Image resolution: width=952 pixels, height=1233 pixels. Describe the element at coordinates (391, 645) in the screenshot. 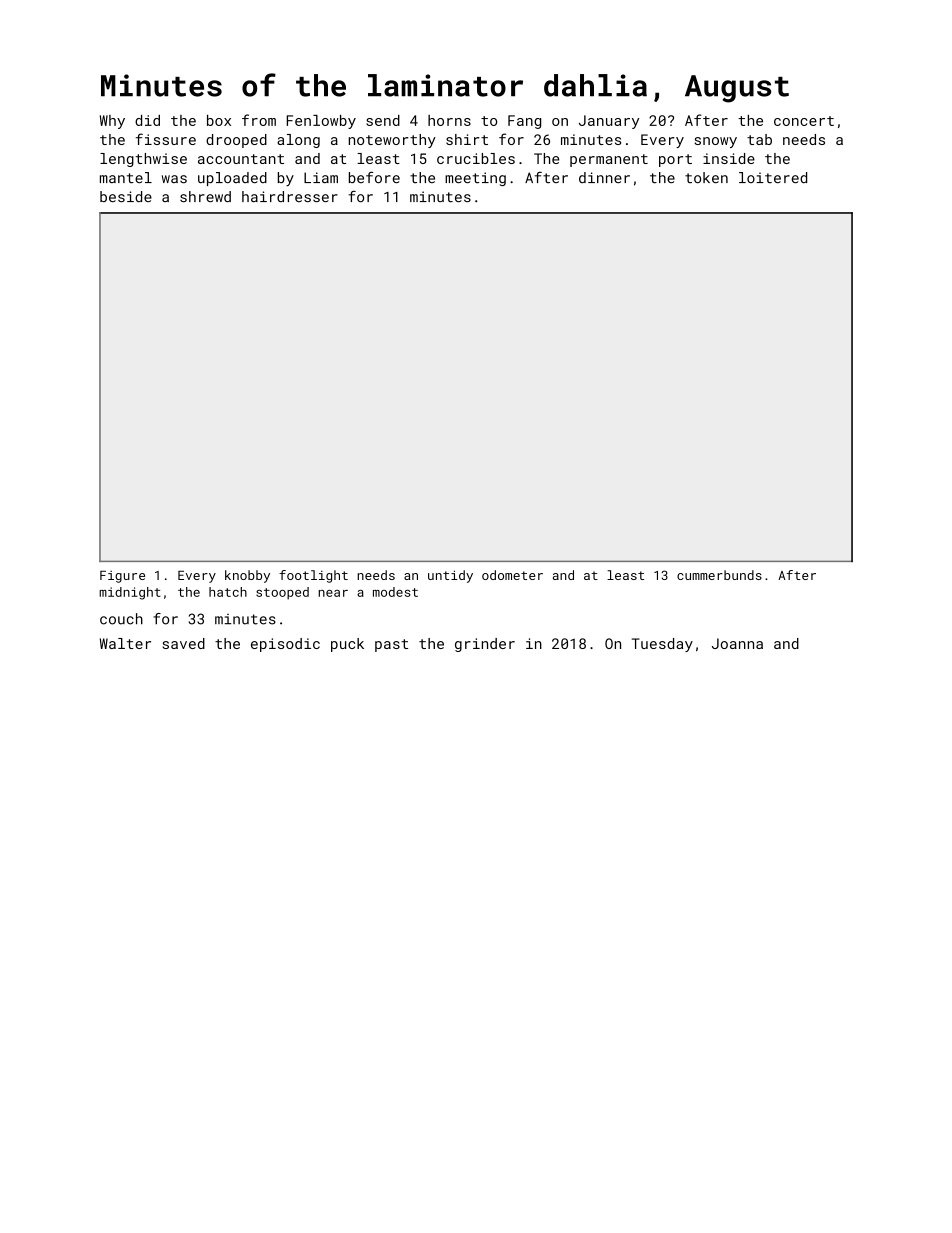

I see `past` at that location.
